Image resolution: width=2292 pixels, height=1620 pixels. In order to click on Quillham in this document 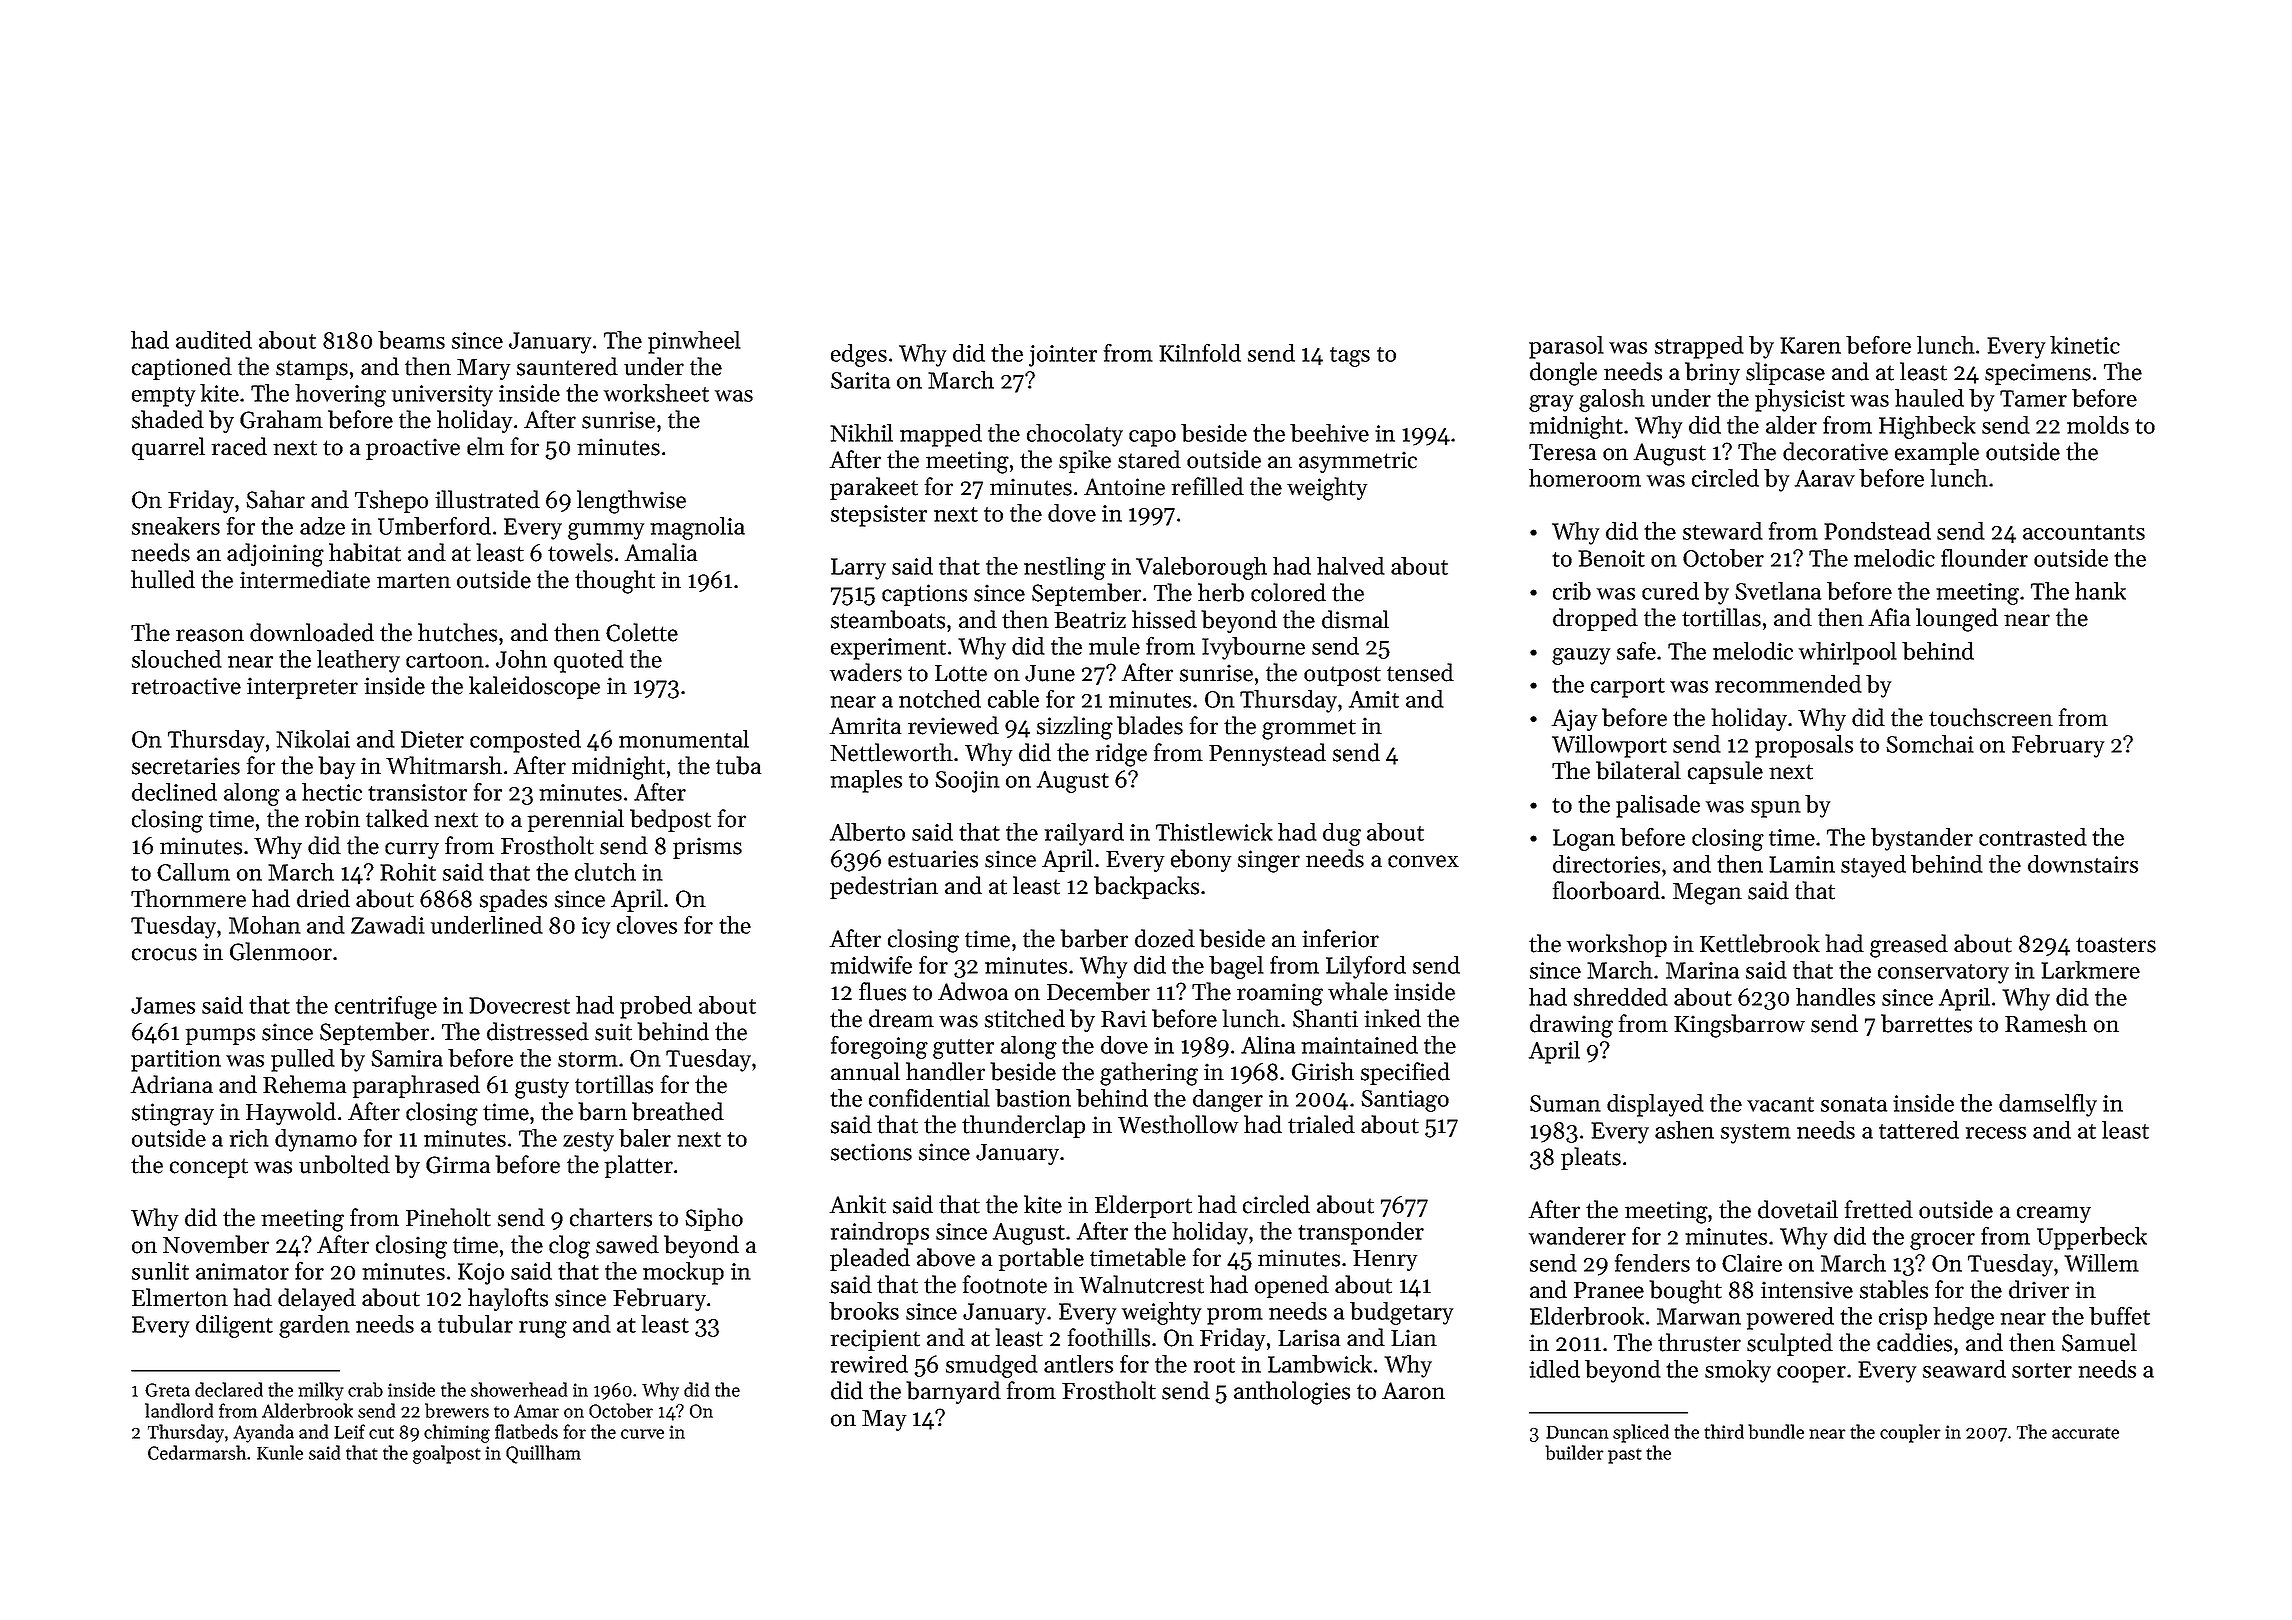, I will do `click(543, 1454)`.
